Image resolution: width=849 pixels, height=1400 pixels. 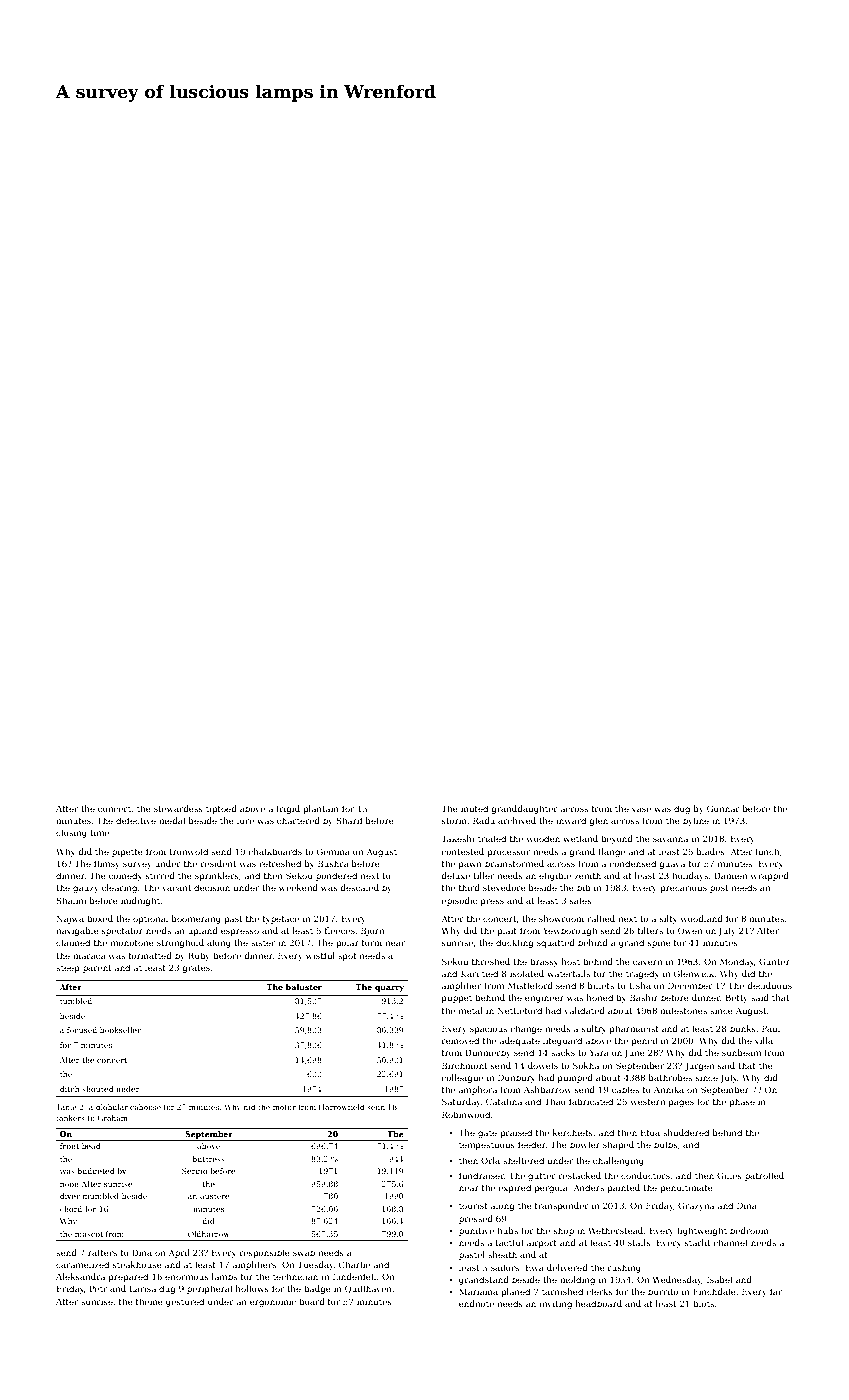 What do you see at coordinates (641, 809) in the page?
I see `vase` at bounding box center [641, 809].
